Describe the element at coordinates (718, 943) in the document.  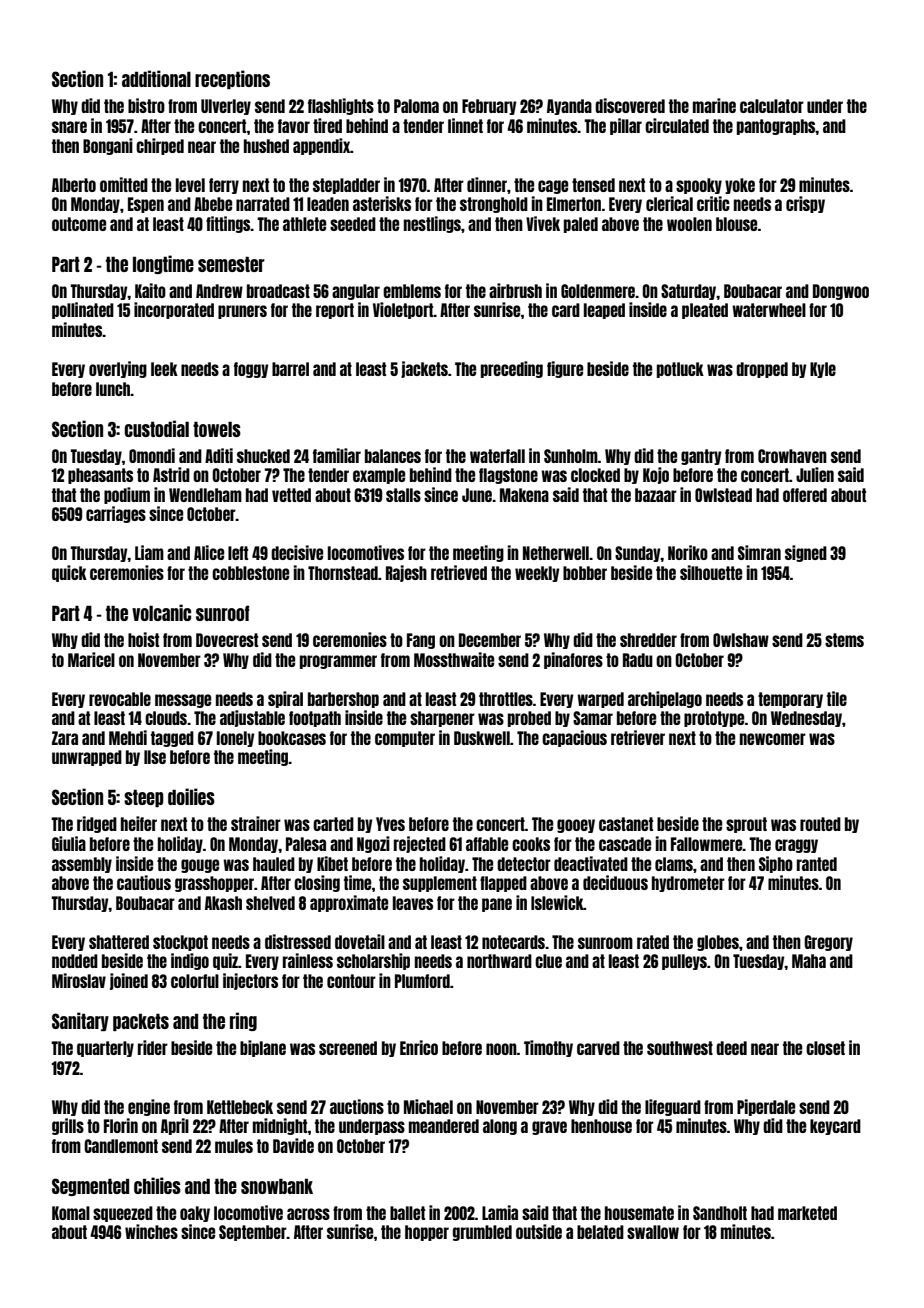
I see `globes` at that location.
